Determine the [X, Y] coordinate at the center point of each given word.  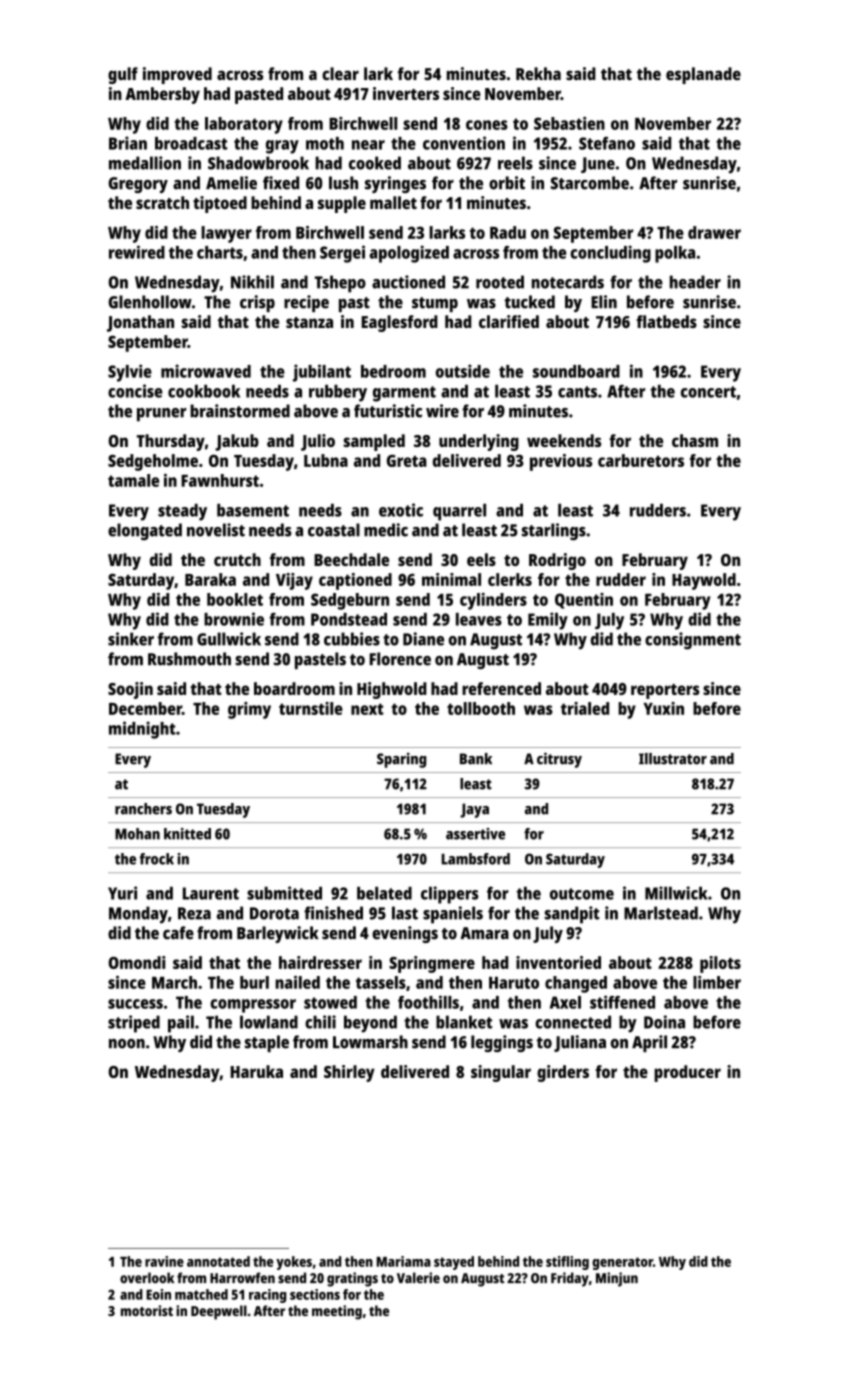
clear [340, 73]
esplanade [703, 75]
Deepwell [219, 1312]
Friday [570, 1279]
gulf [123, 75]
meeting [337, 1312]
